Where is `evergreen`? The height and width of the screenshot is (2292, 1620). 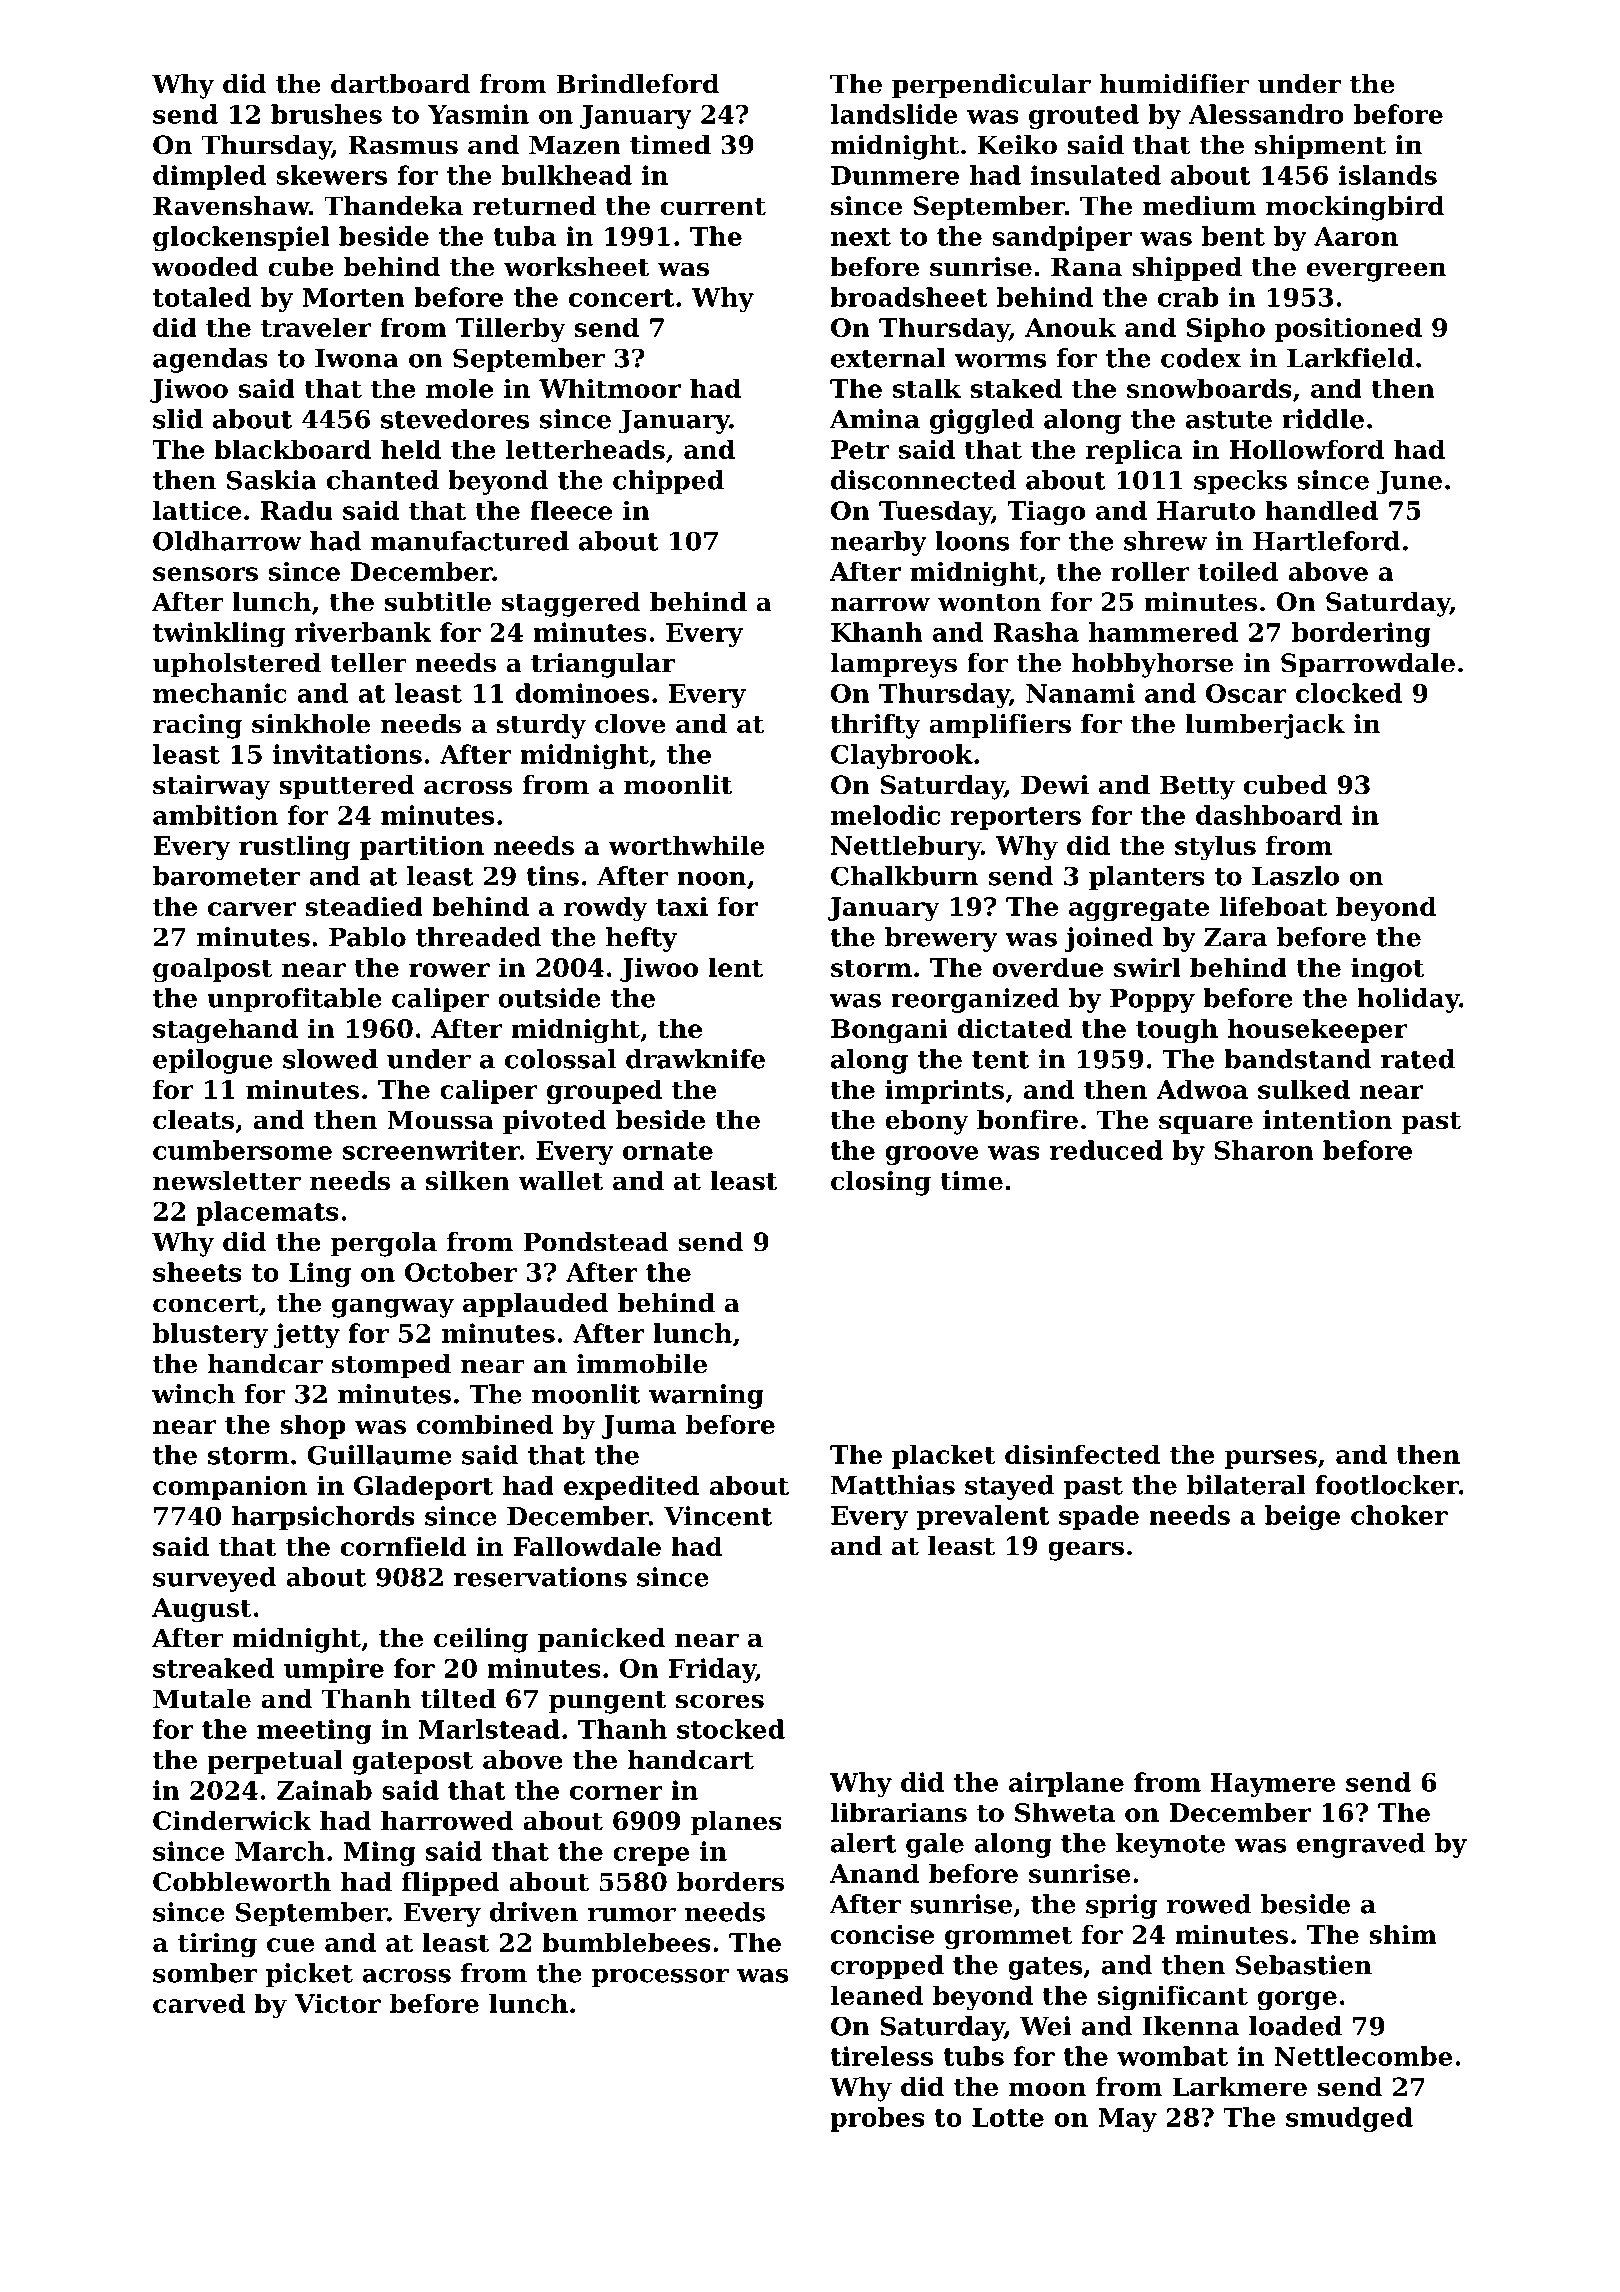 evergreen is located at coordinates (1376, 272).
